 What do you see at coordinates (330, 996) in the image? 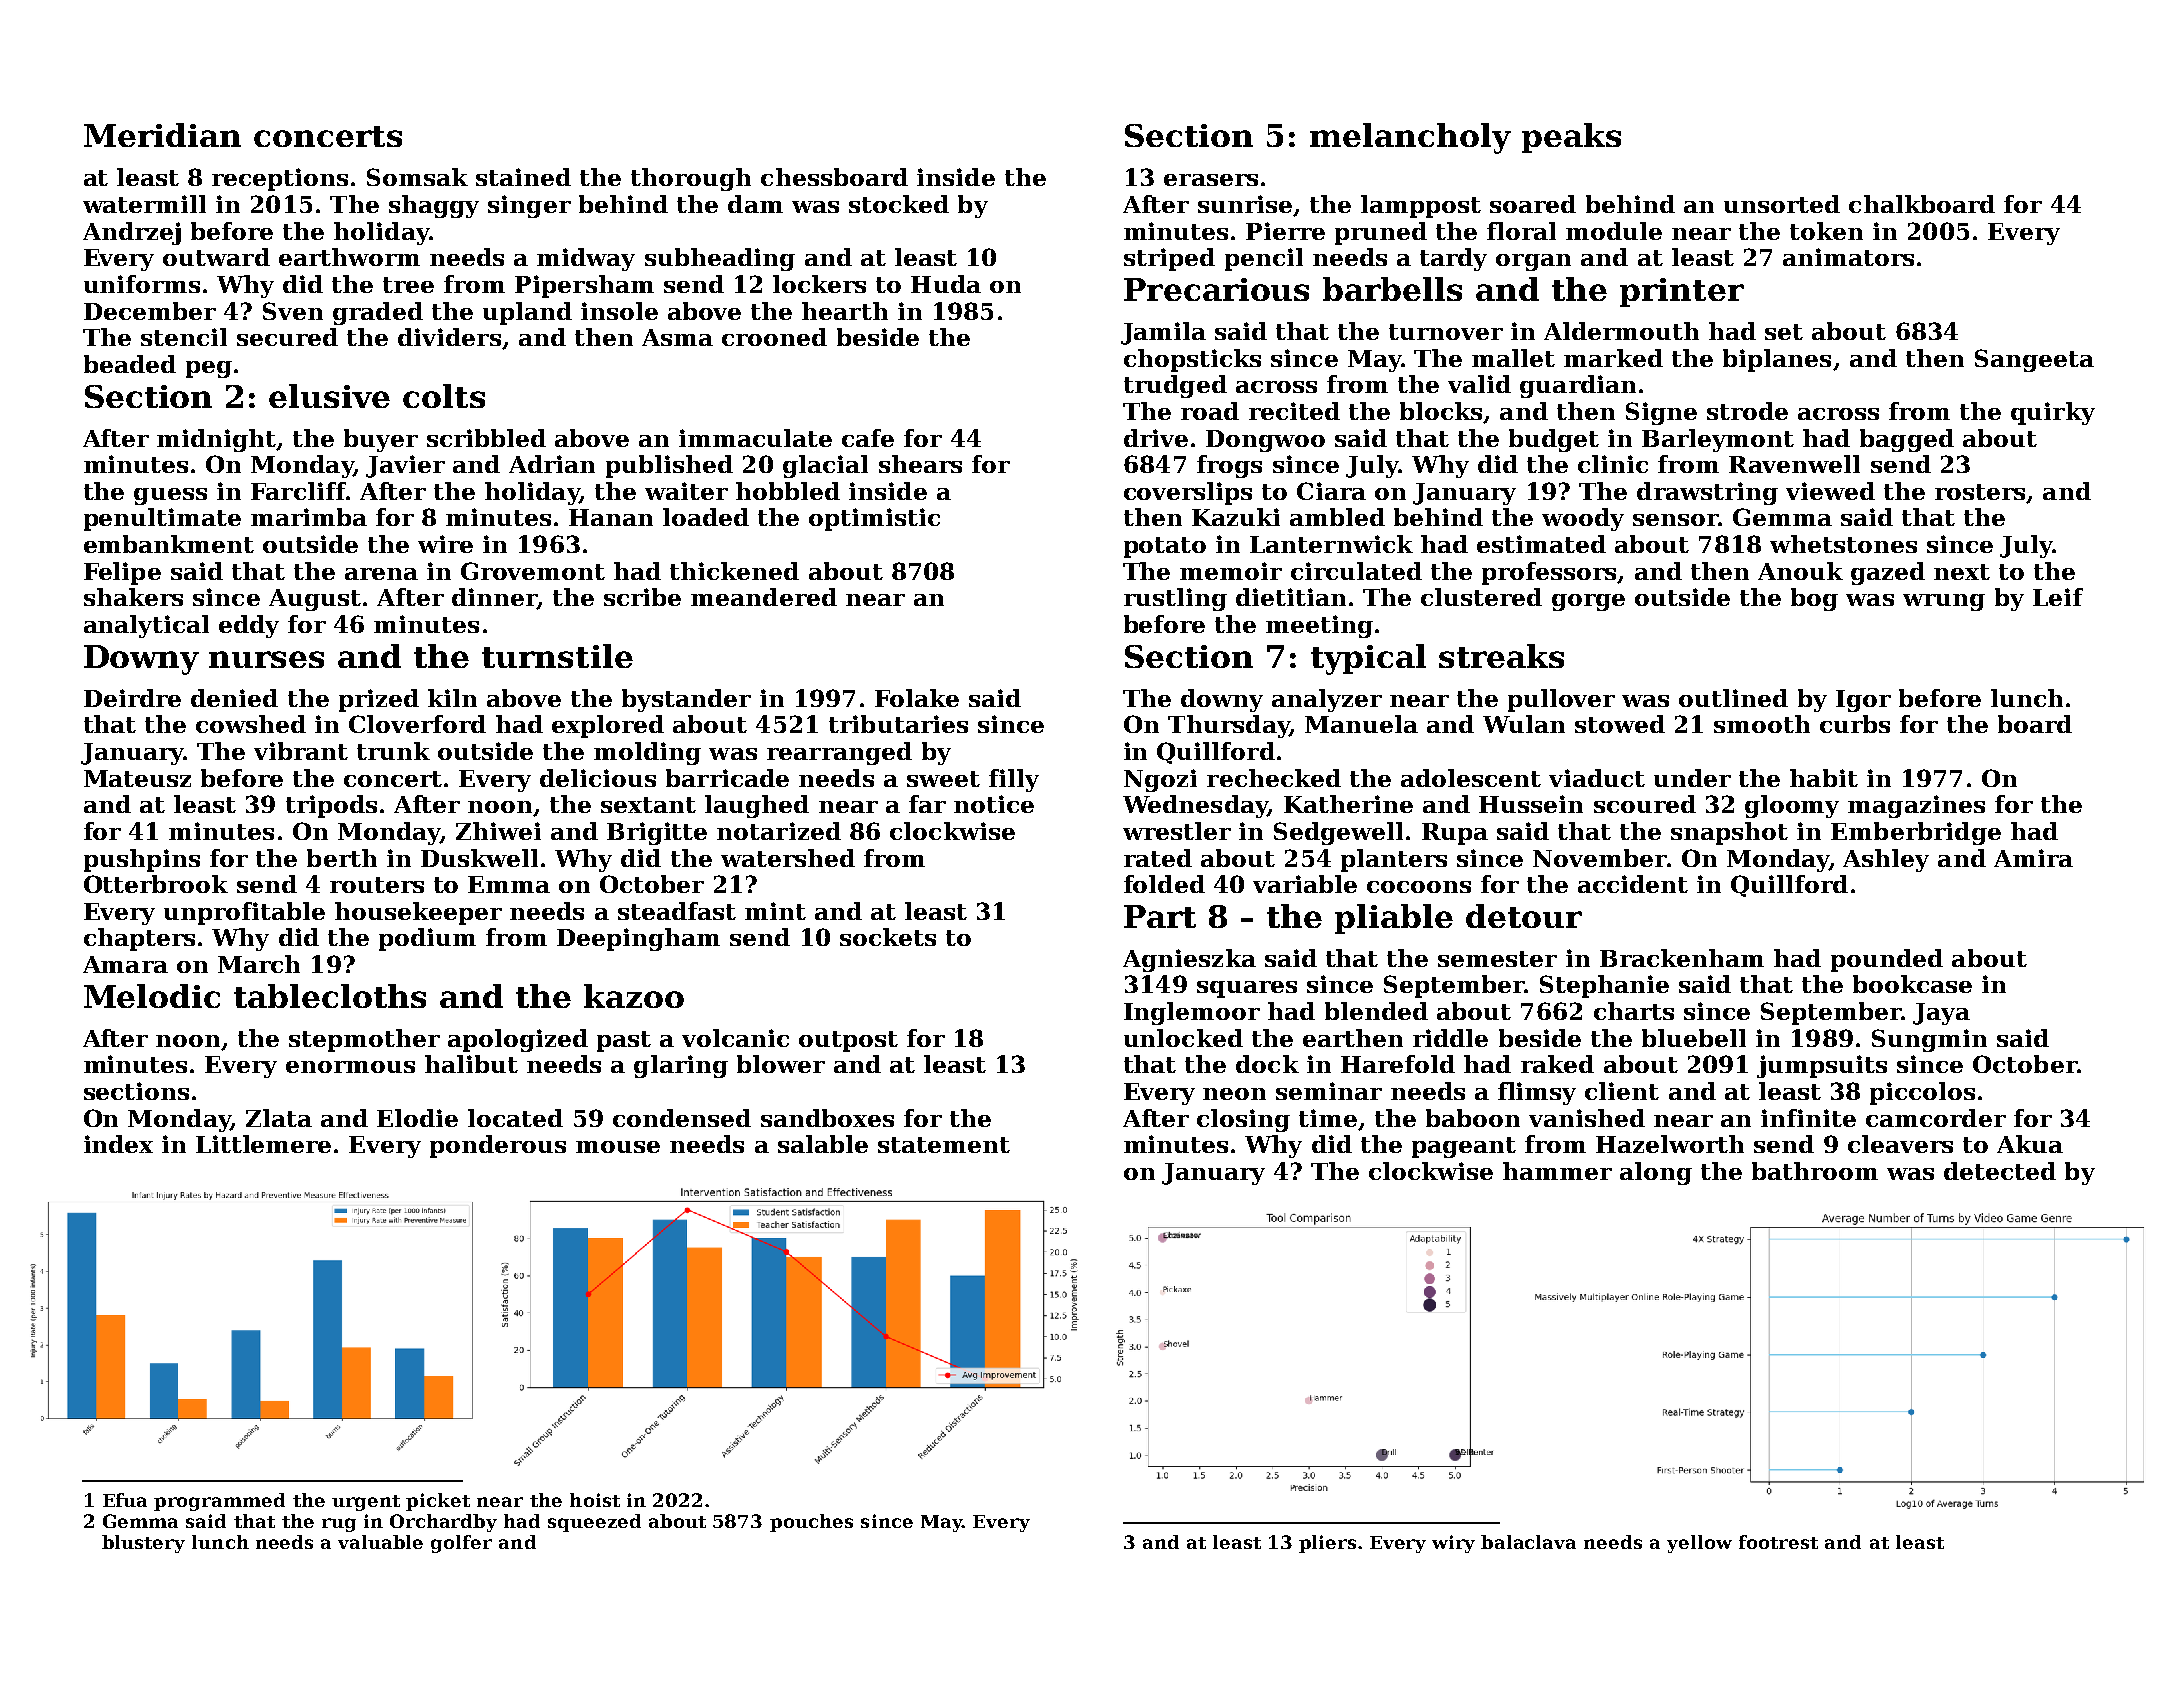
I see `tablecloths` at bounding box center [330, 996].
